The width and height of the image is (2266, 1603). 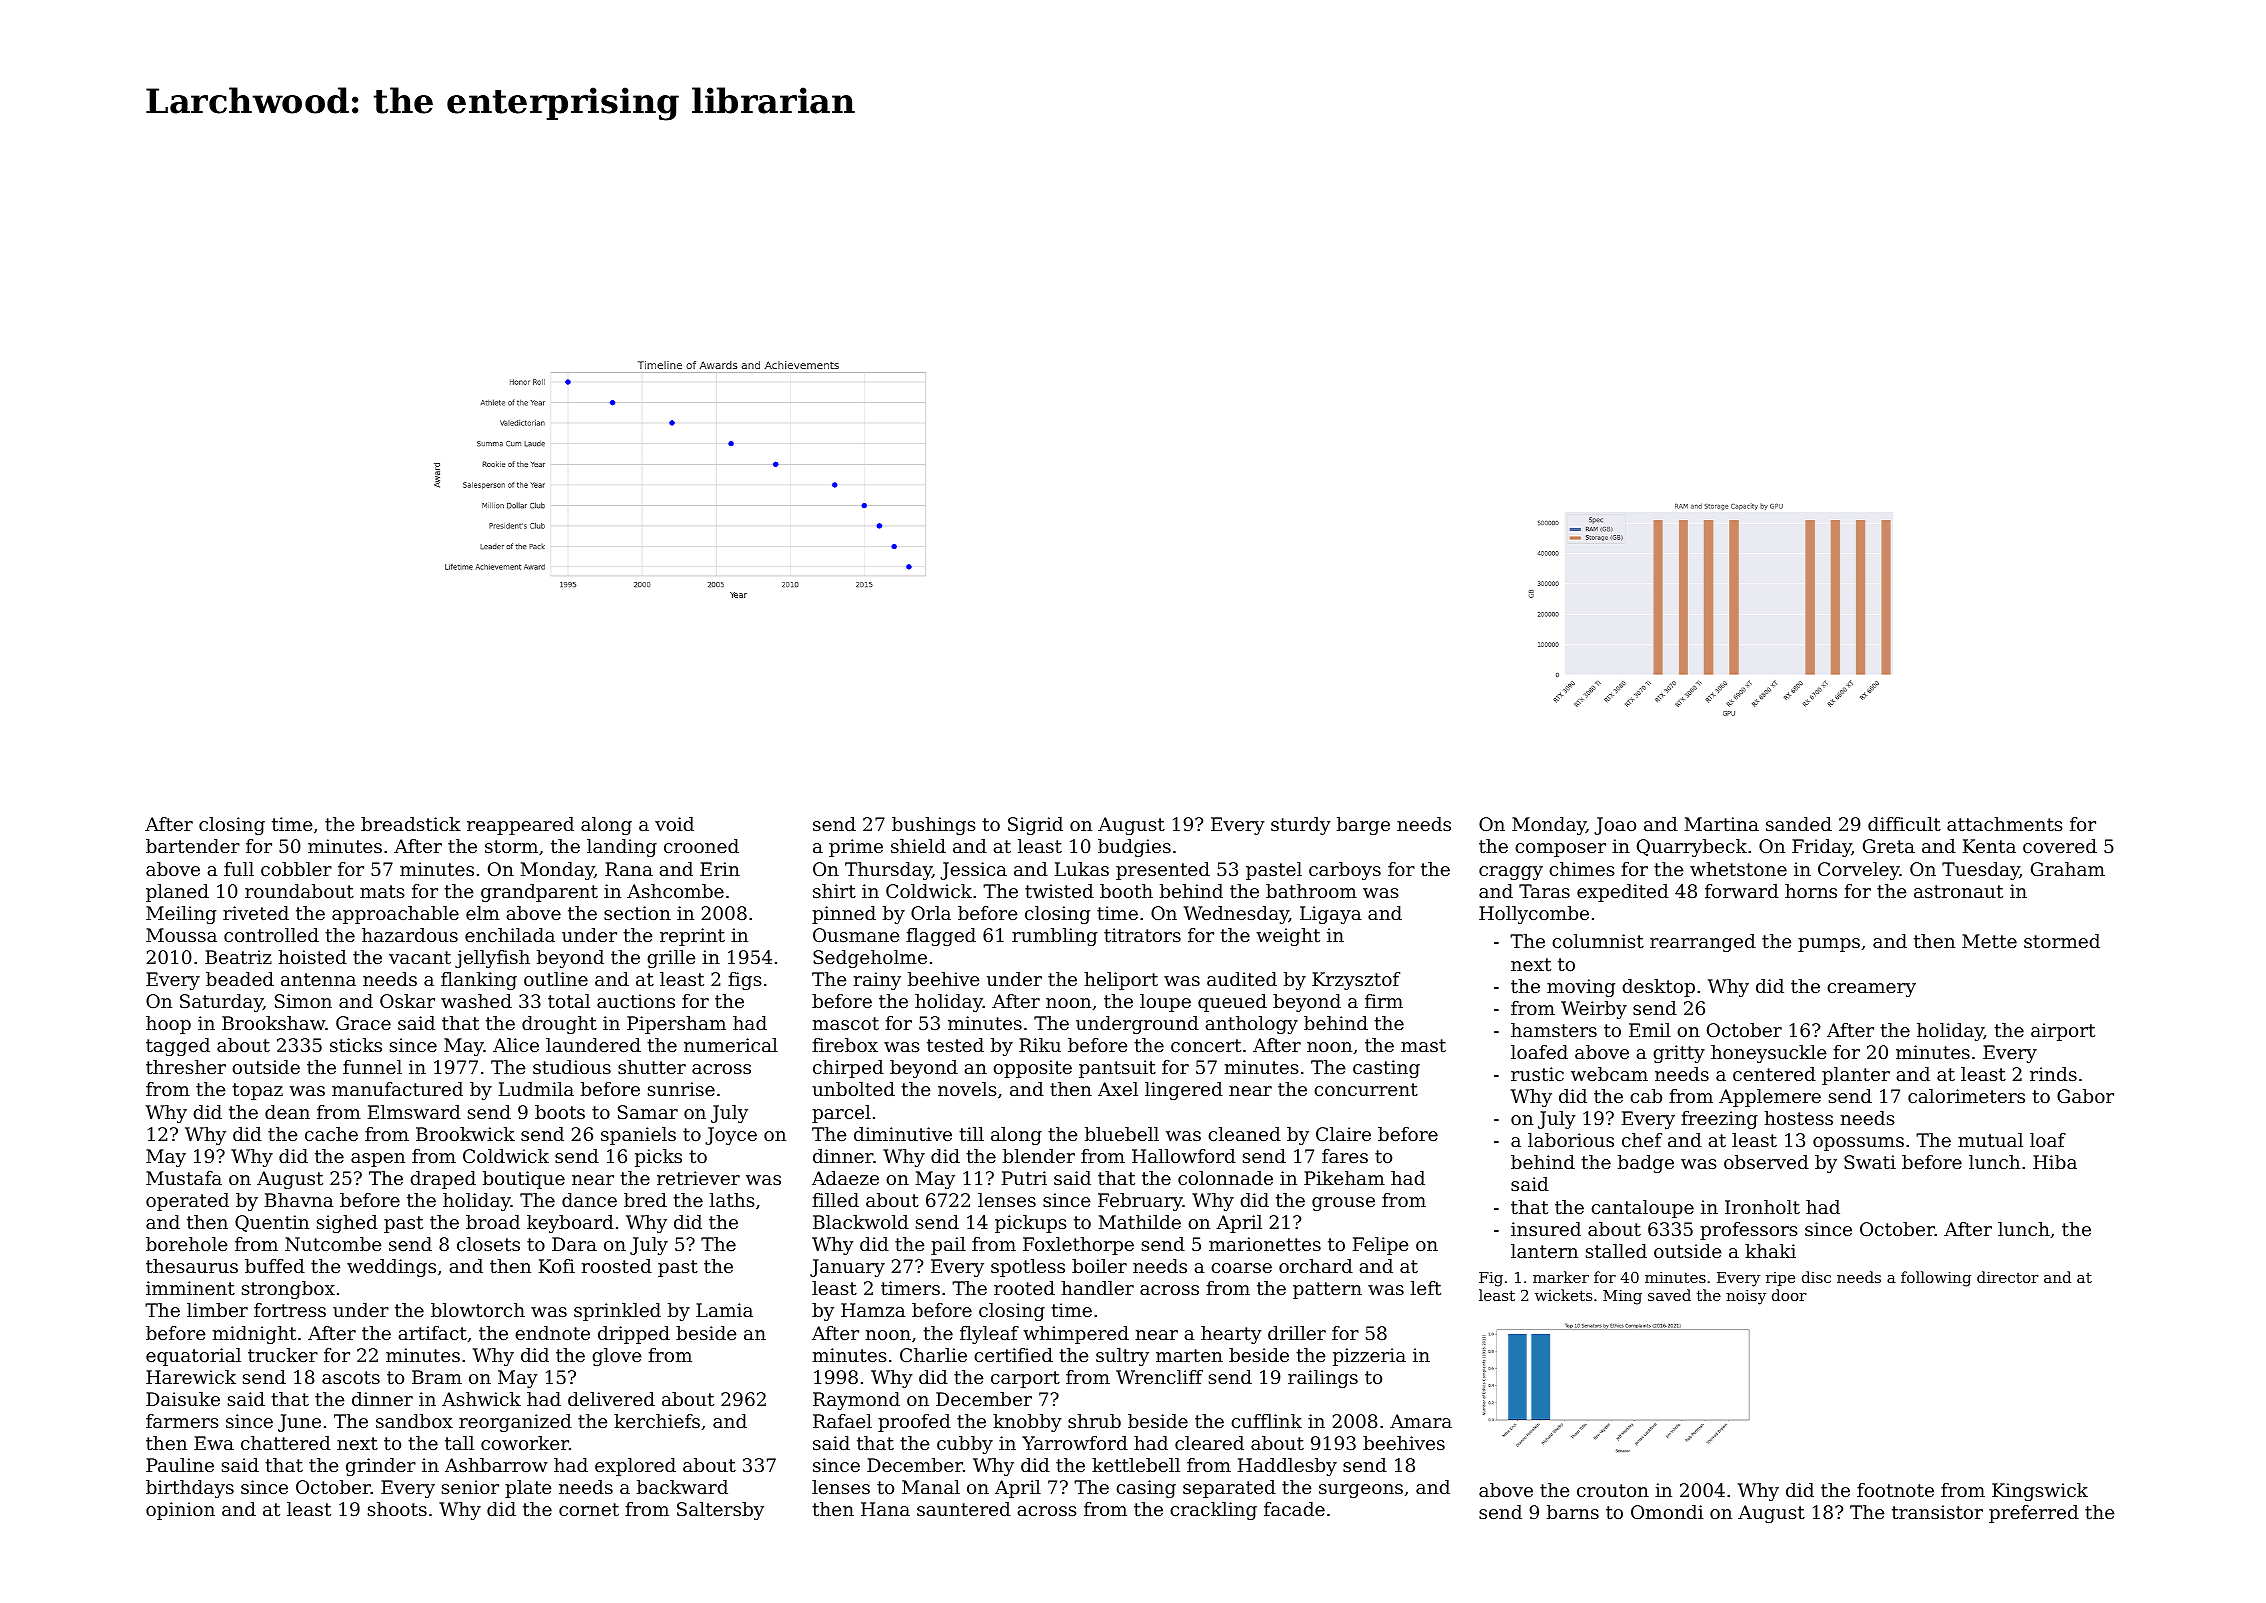 I want to click on delivered, so click(x=611, y=1399).
